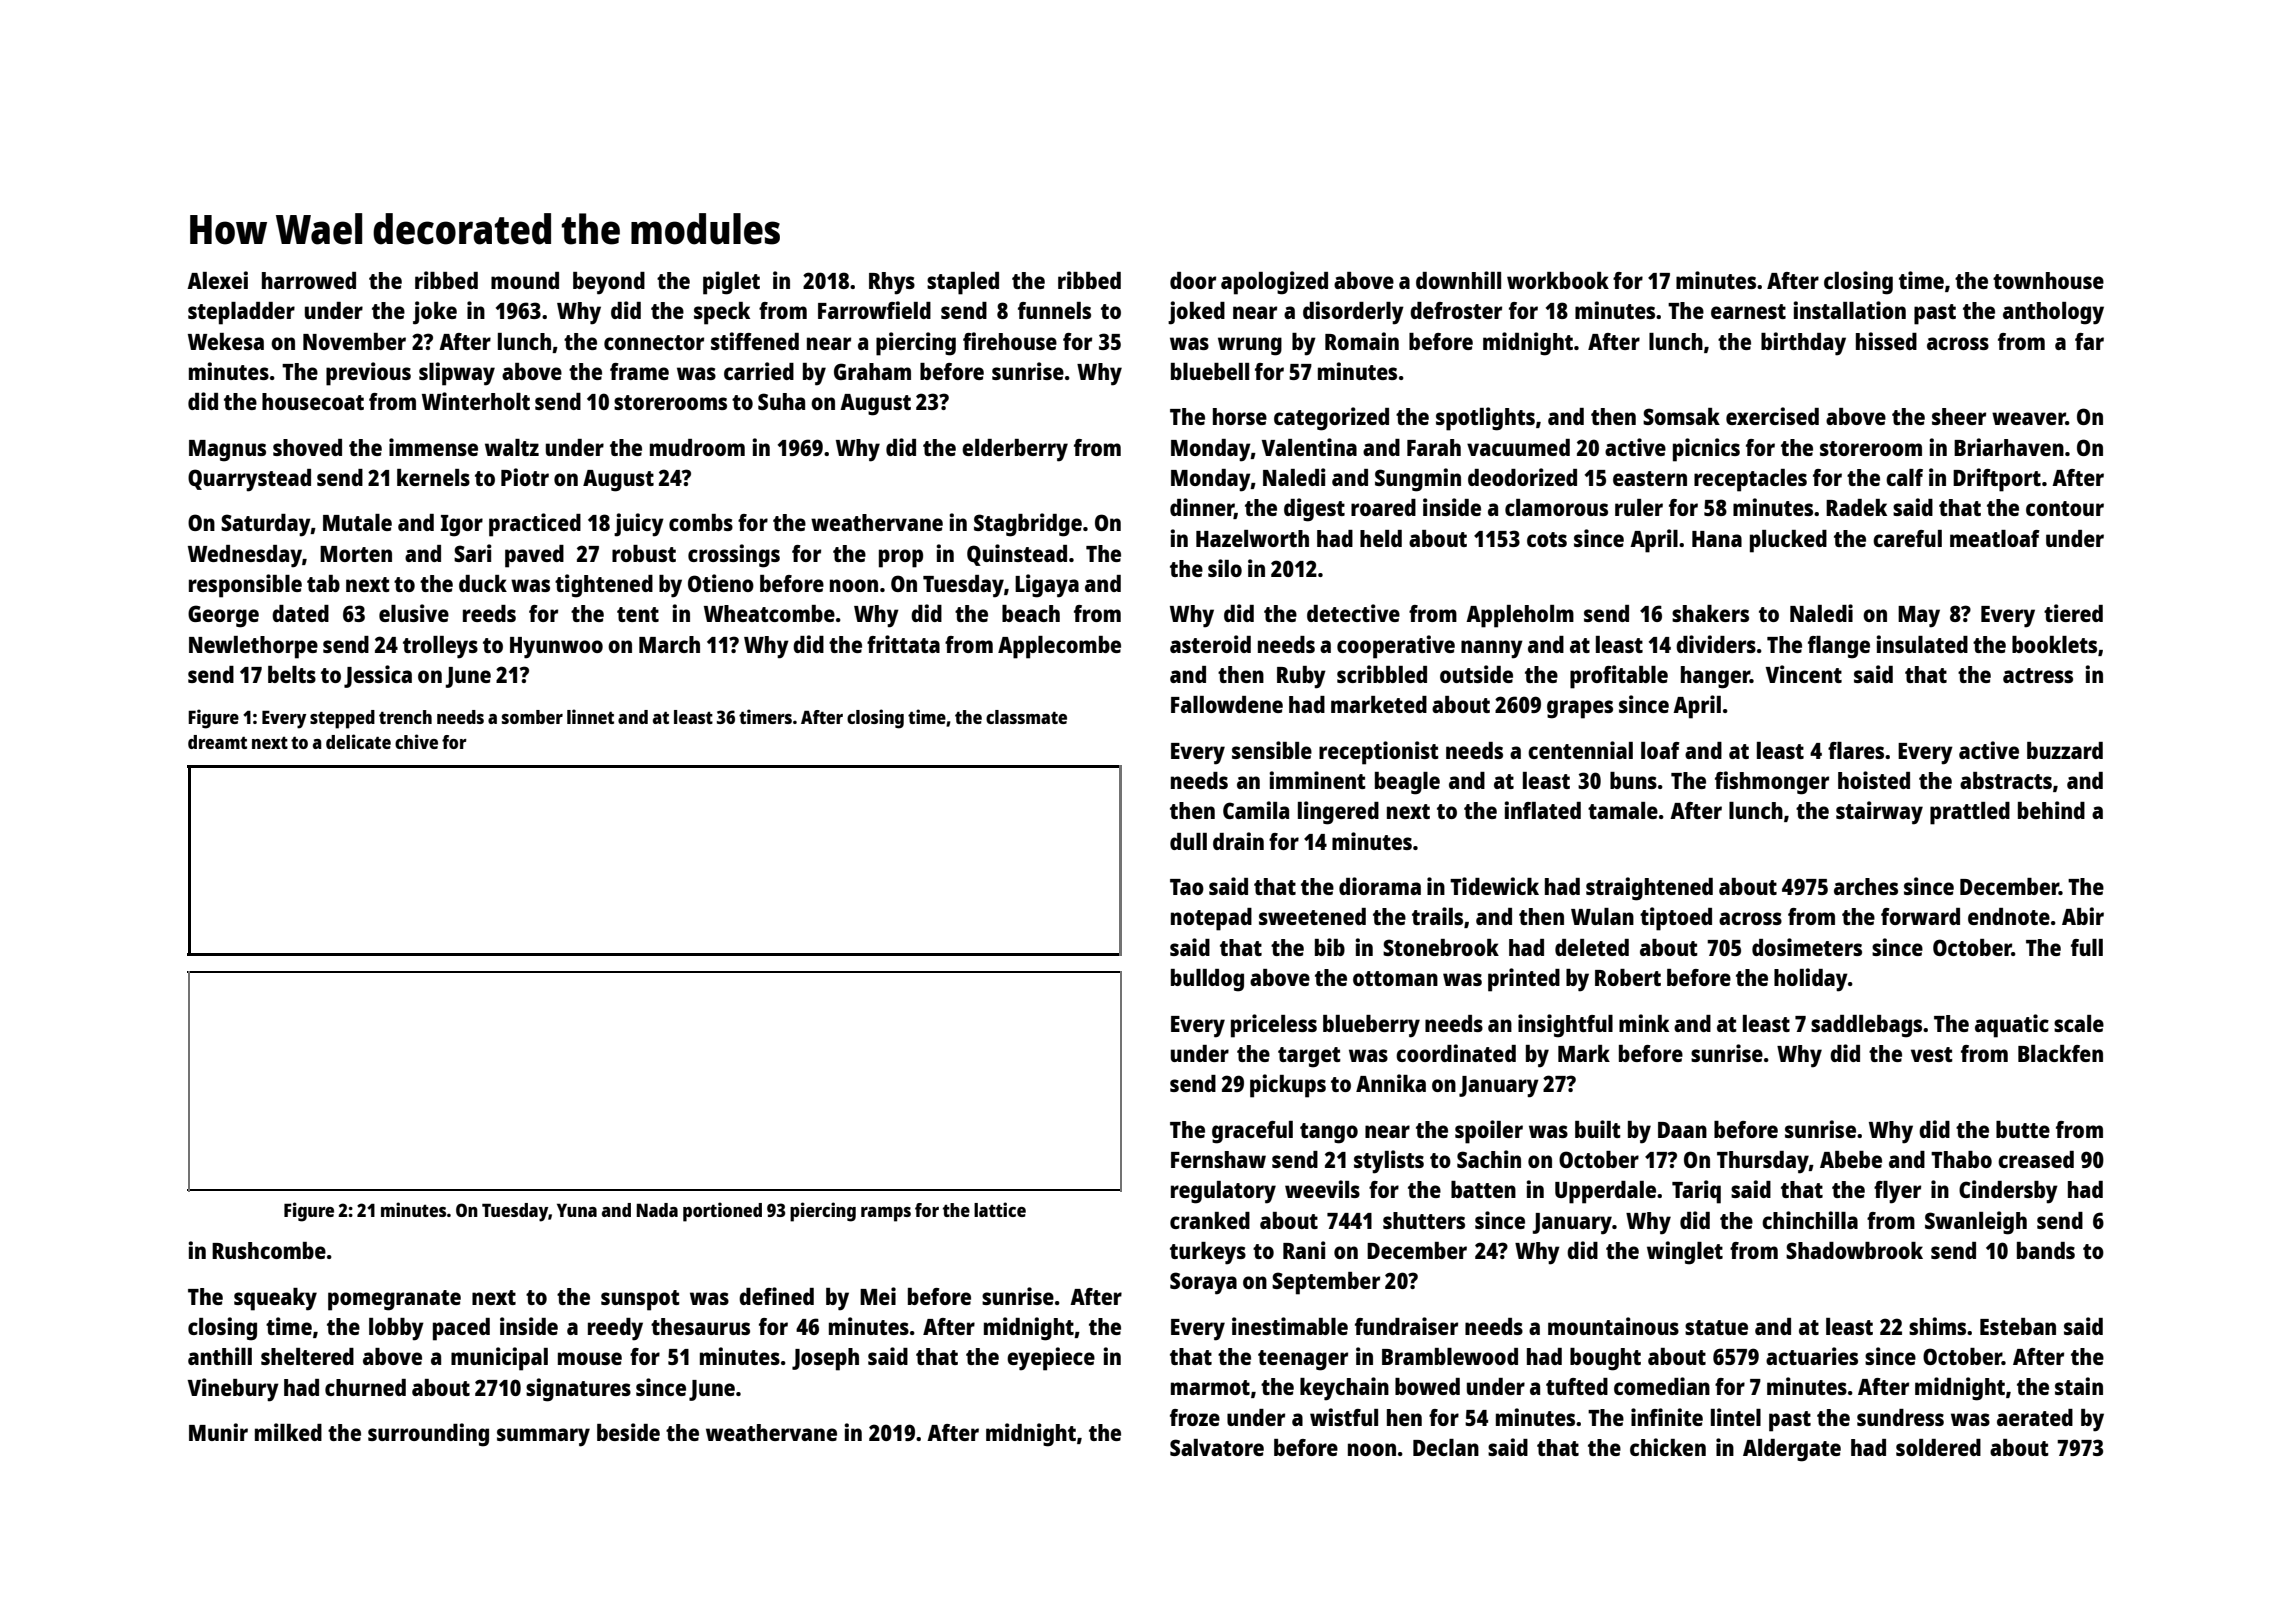 This screenshot has height=1620, width=2292. I want to click on Valentina, so click(1309, 447).
